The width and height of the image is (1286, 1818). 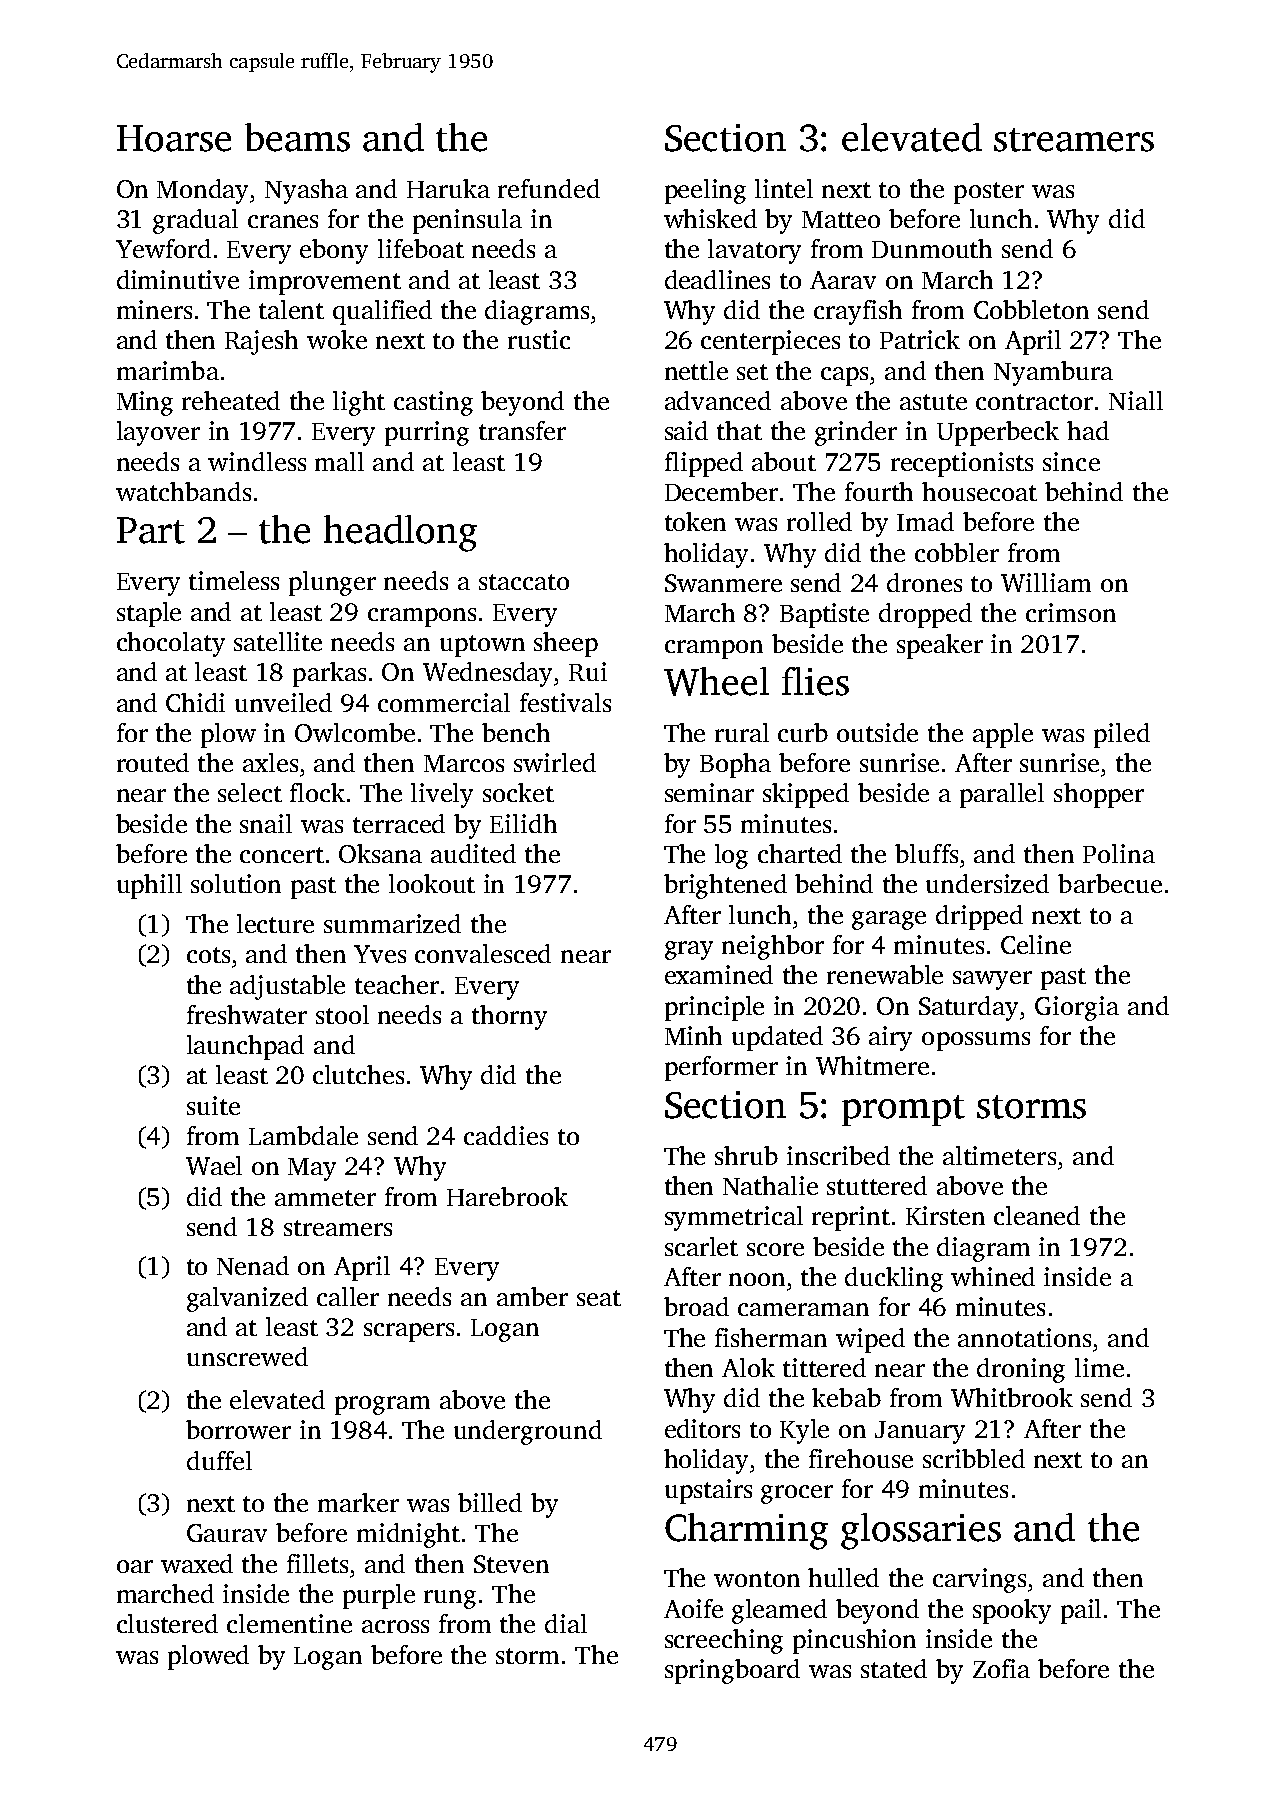 I want to click on springboard, so click(x=732, y=1671).
